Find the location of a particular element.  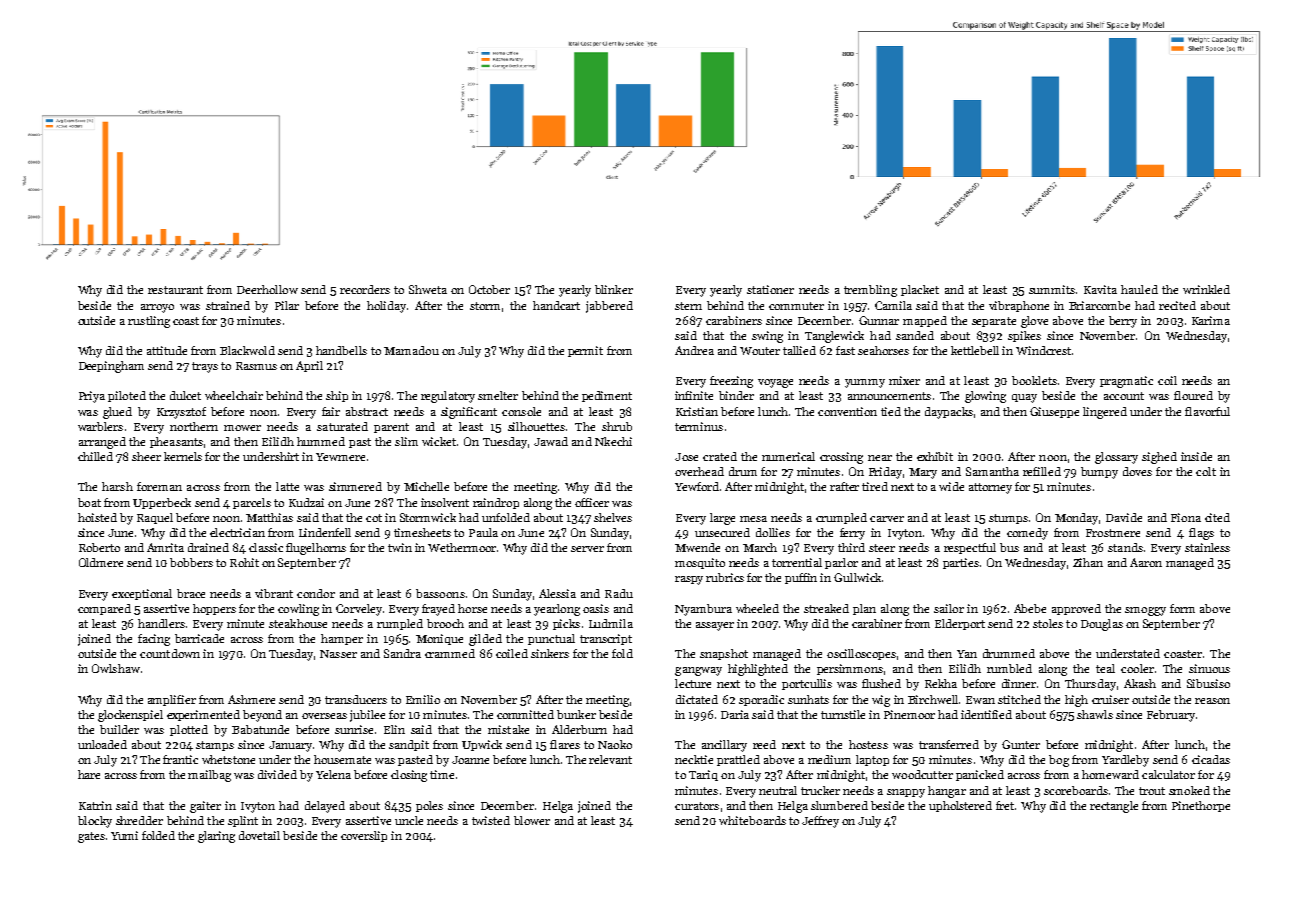

flags is located at coordinates (1201, 534).
